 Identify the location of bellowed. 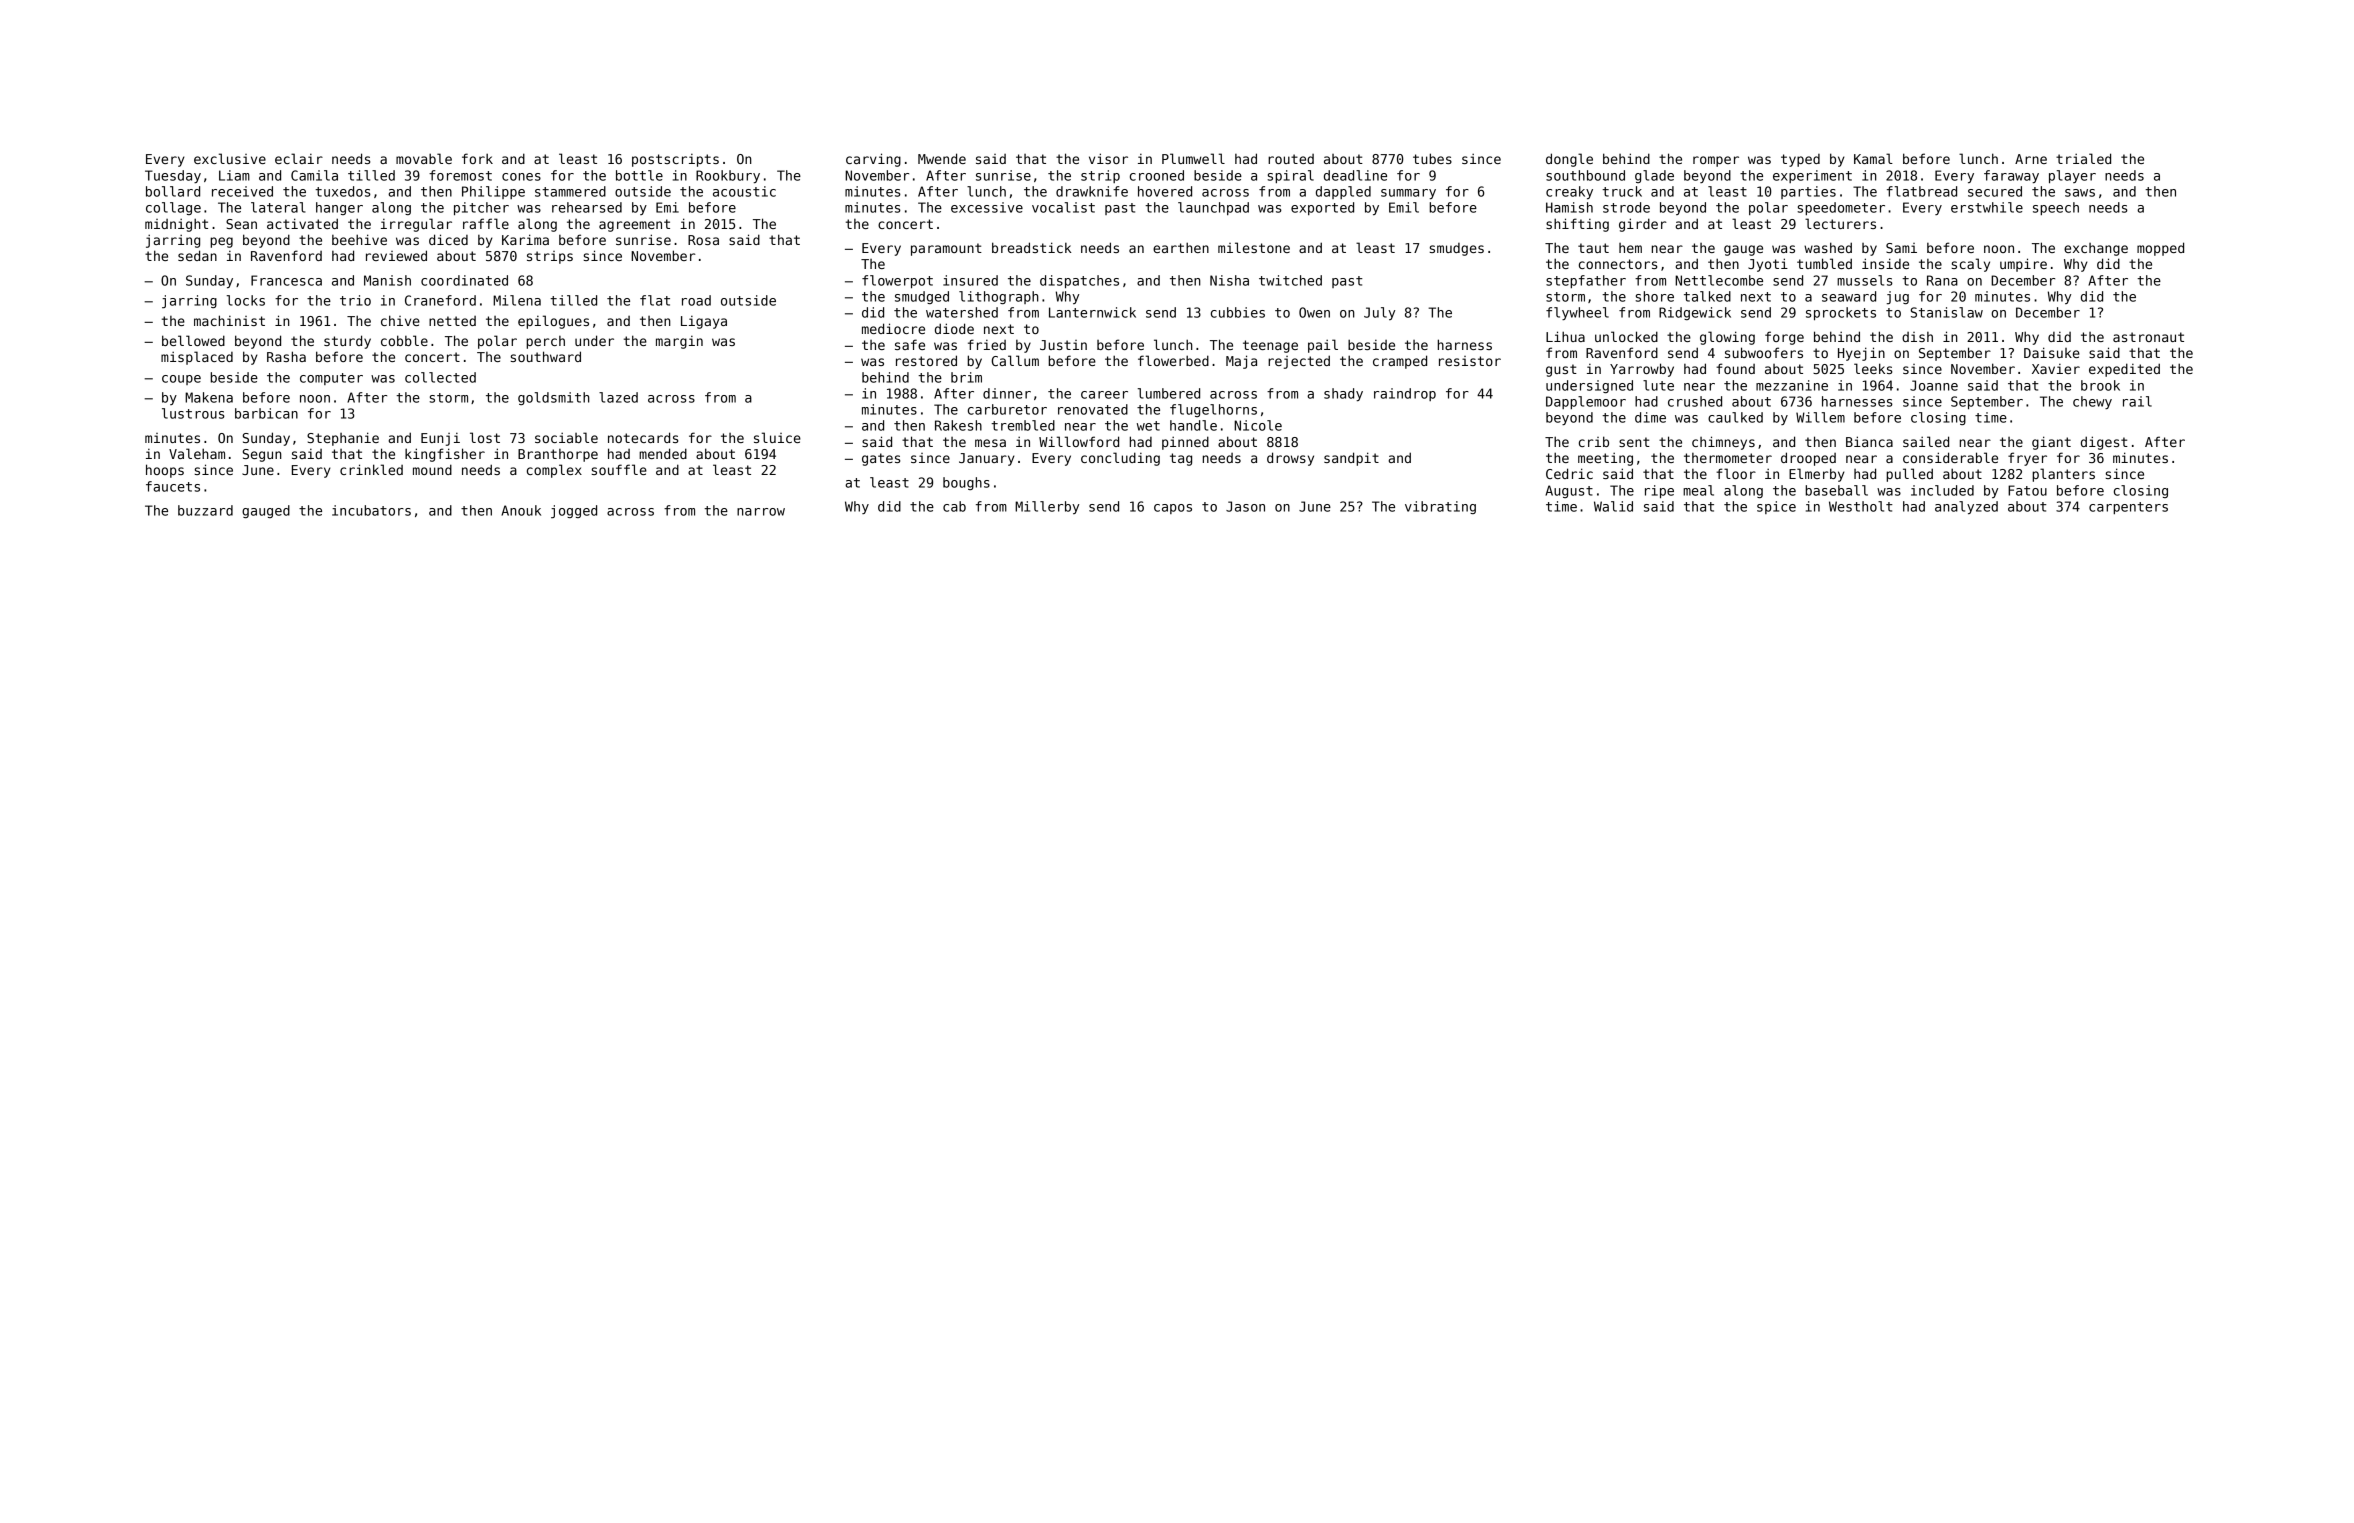
(193, 340).
